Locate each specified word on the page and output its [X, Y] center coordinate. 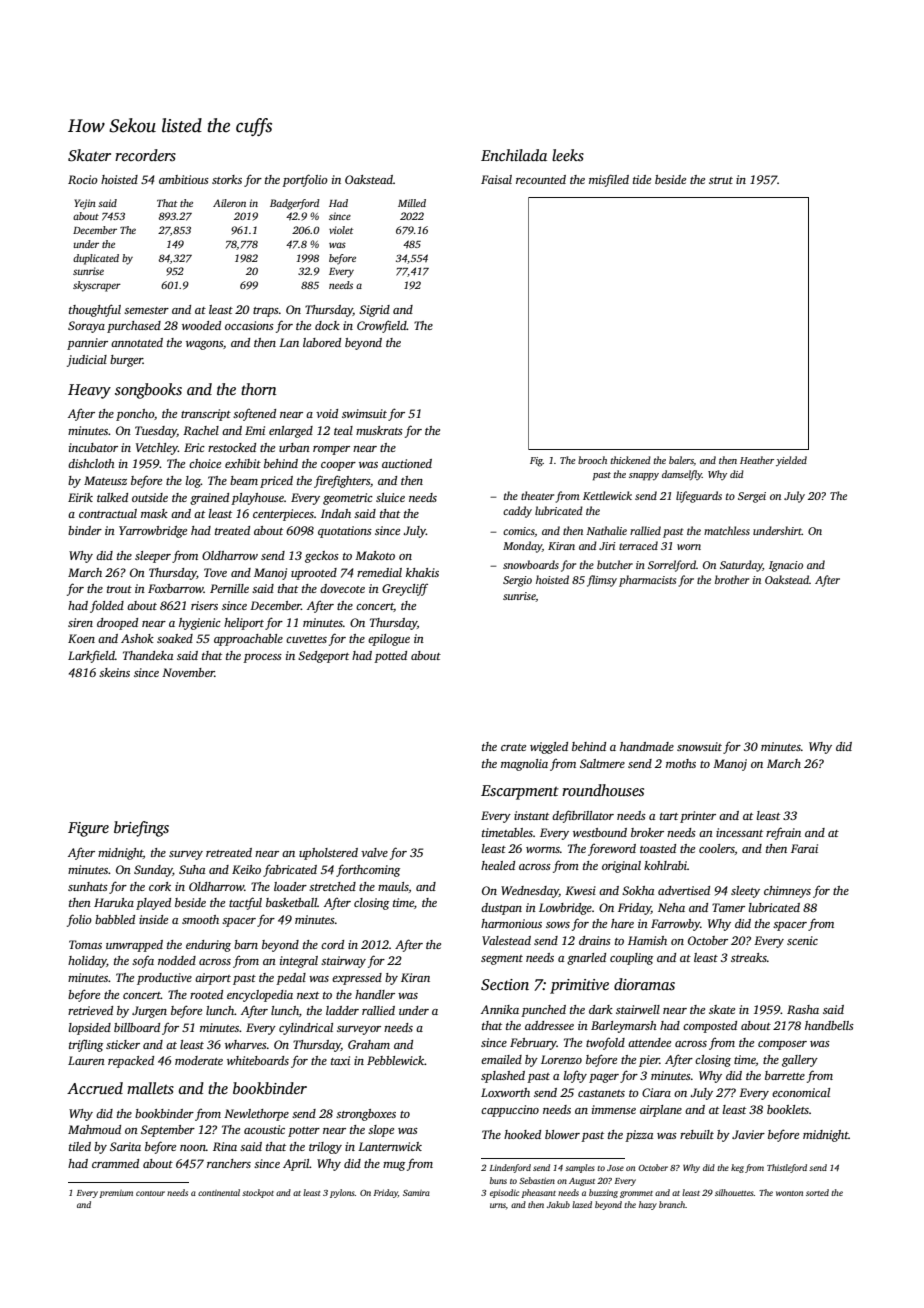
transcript [206, 415]
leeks [568, 155]
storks [227, 179]
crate [513, 747]
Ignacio [786, 566]
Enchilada [514, 155]
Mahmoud [94, 1129]
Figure [88, 829]
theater [537, 495]
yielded [791, 461]
